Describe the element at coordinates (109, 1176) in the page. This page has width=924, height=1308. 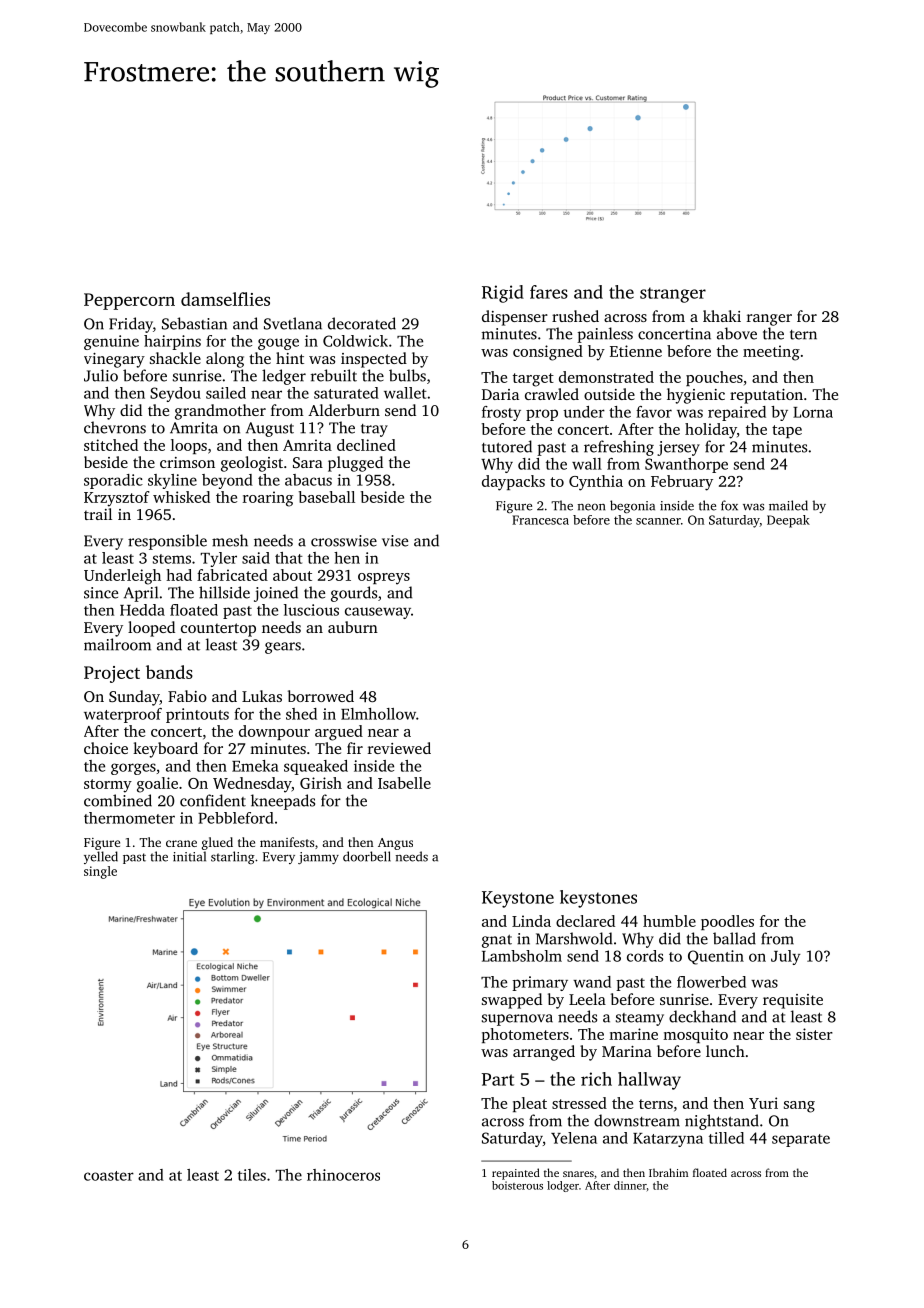
I see `coaster` at that location.
